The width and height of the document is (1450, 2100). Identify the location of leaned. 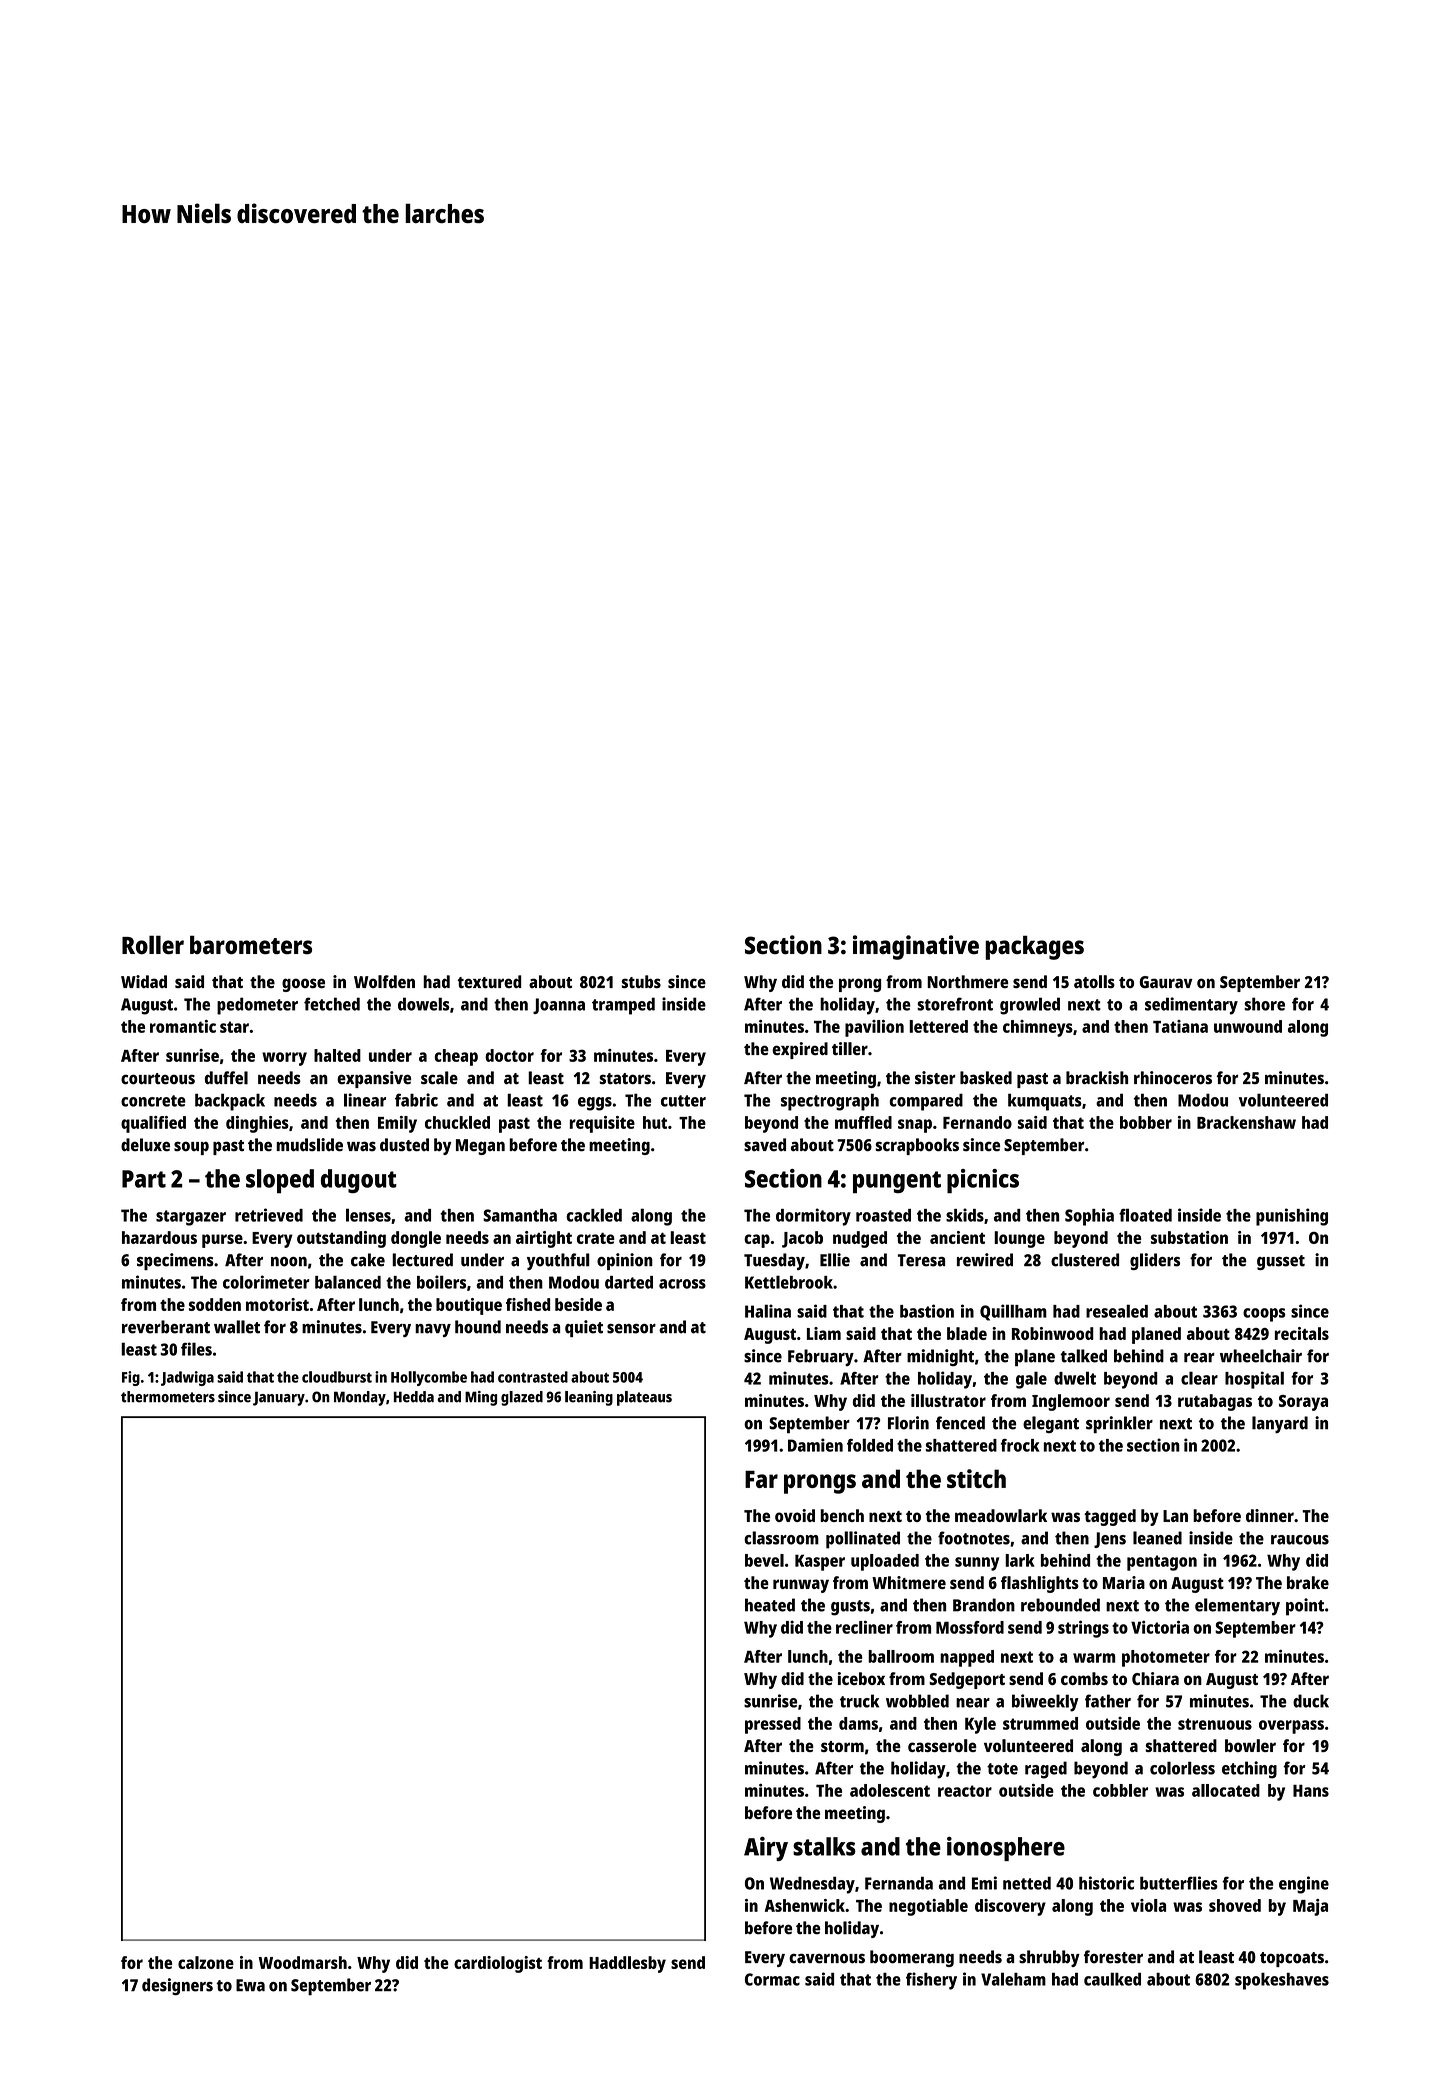
(1157, 1538).
